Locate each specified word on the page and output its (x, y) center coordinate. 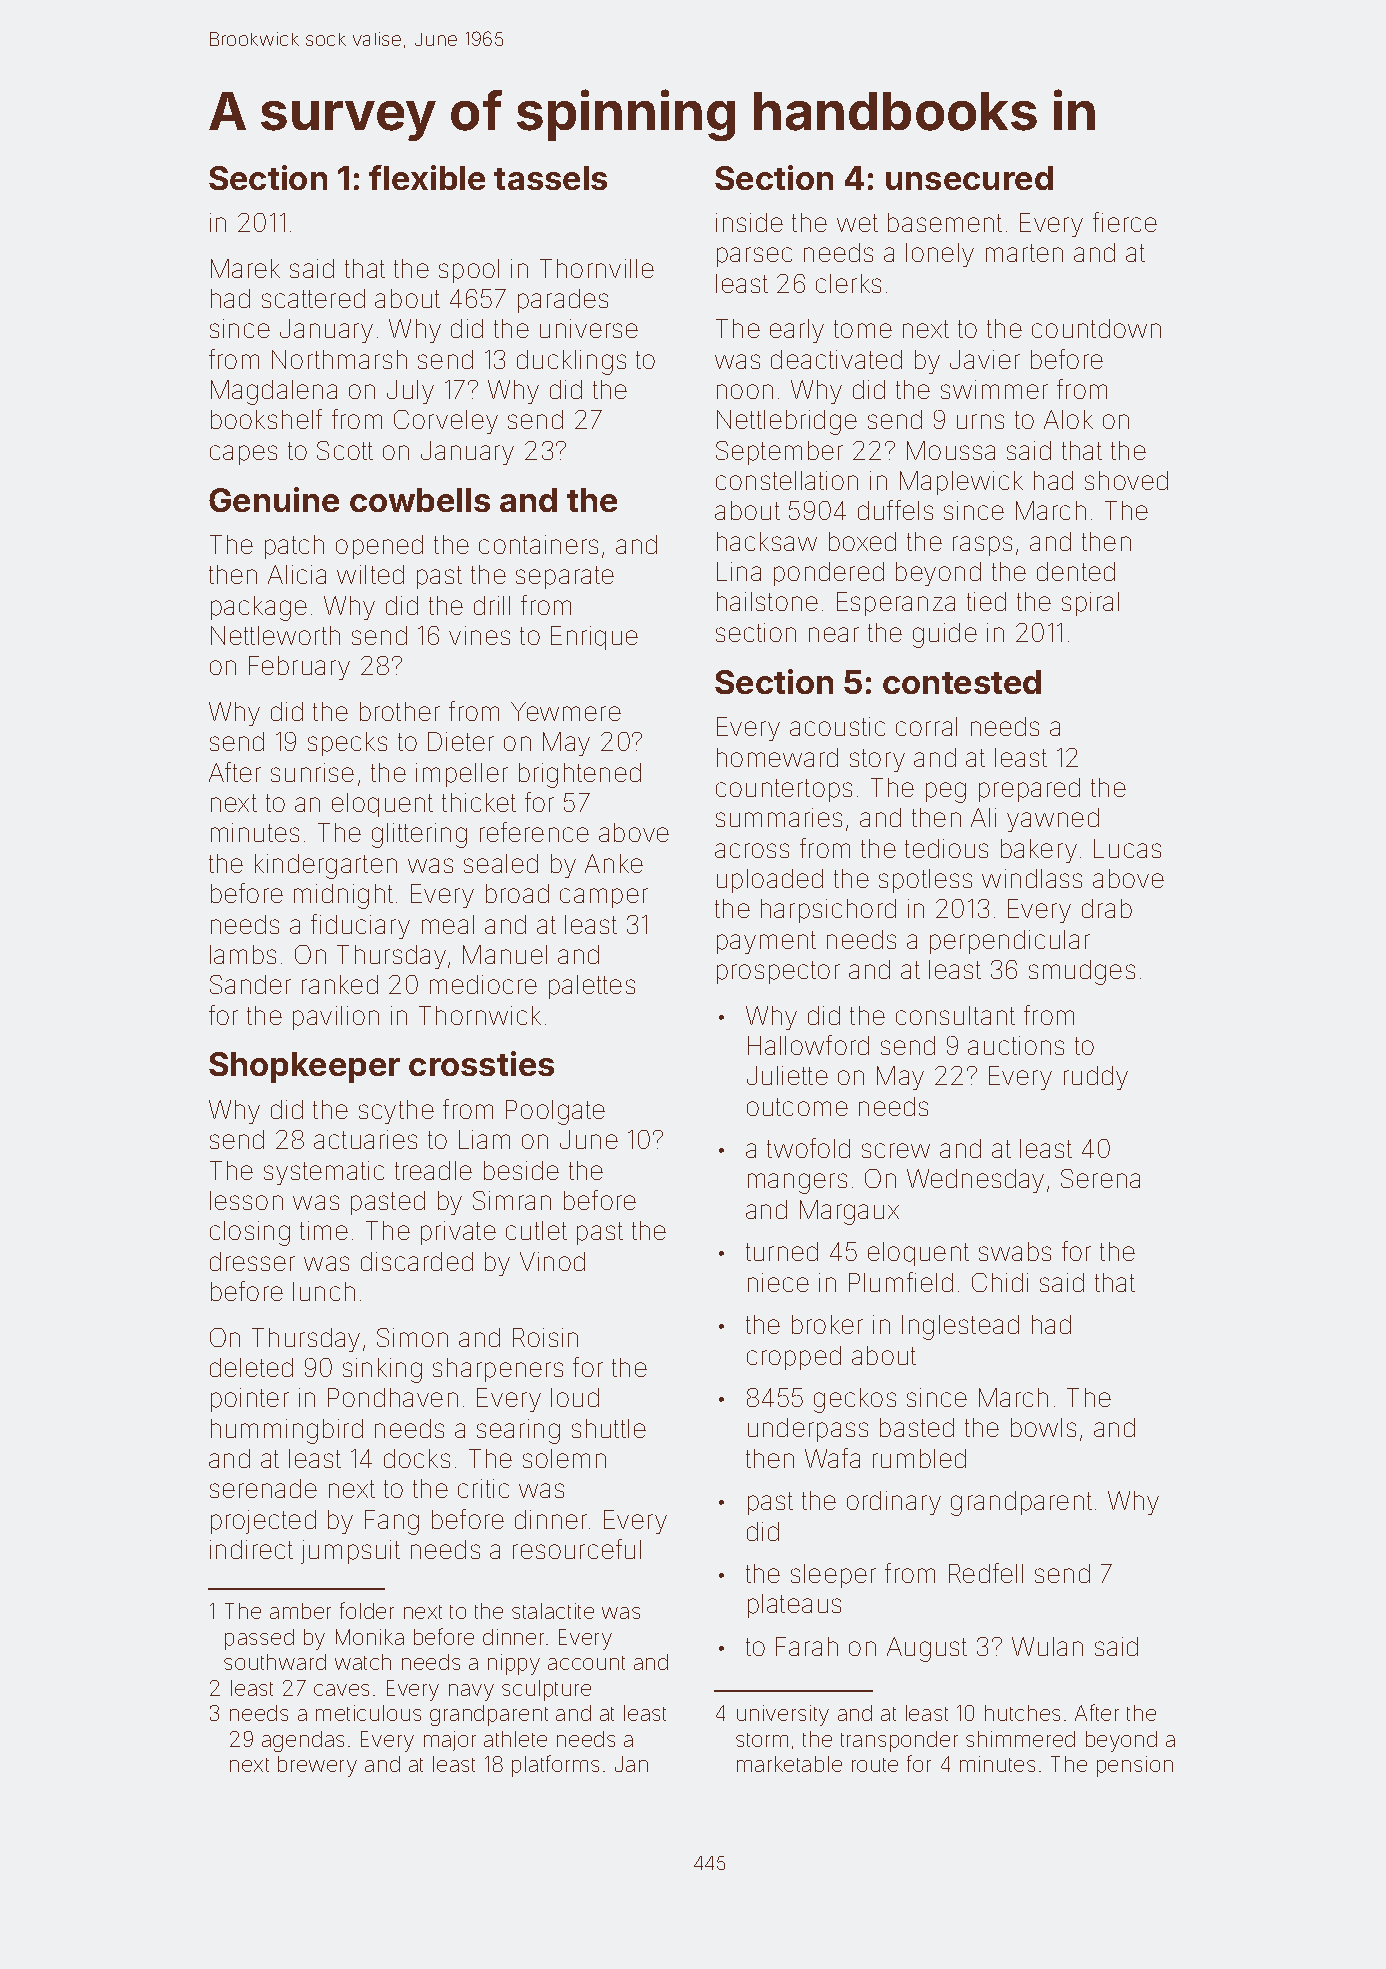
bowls (1043, 1427)
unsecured (969, 178)
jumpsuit (350, 1552)
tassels (550, 178)
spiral (1090, 604)
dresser (252, 1261)
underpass (808, 1430)
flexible (427, 177)
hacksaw (767, 541)
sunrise (312, 772)
